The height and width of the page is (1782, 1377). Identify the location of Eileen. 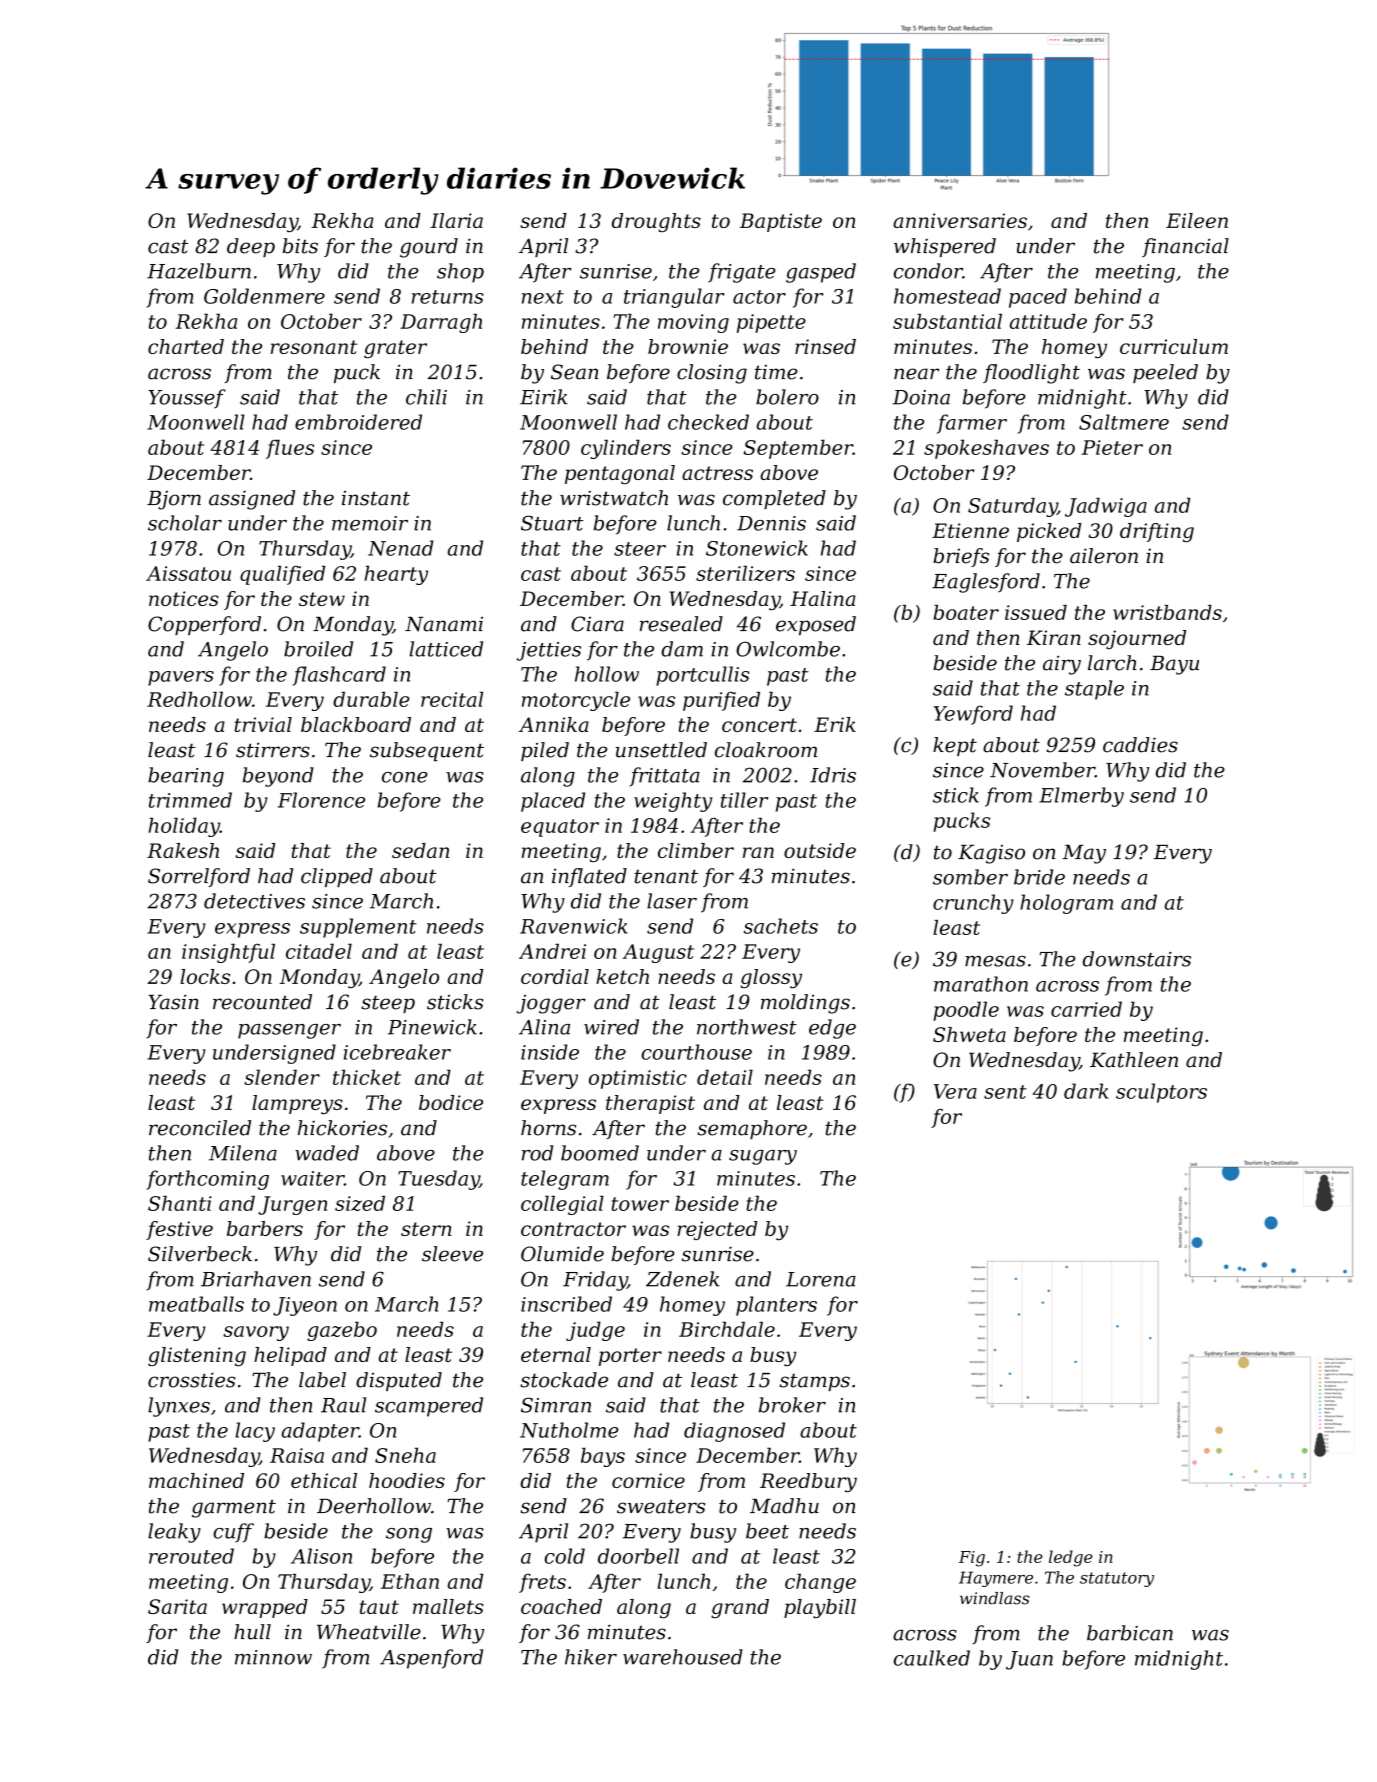
(1197, 220).
